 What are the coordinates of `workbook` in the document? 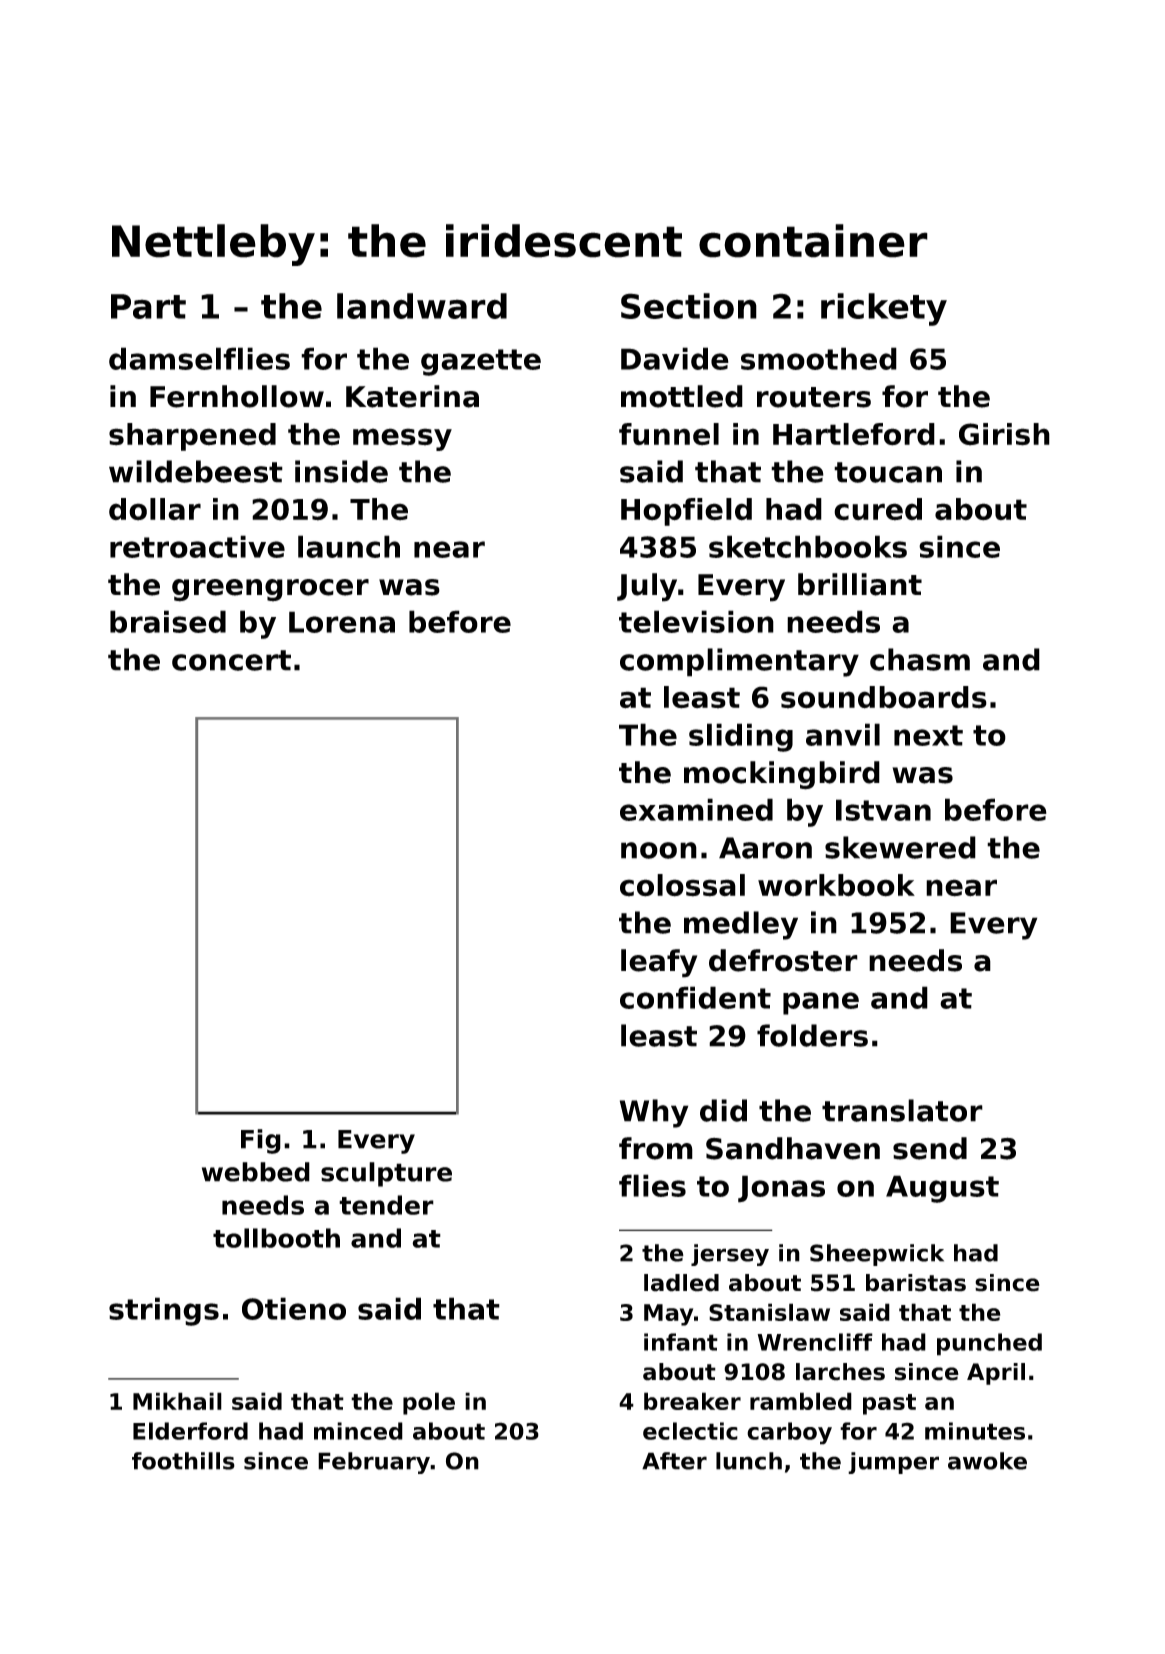 It's located at (836, 885).
